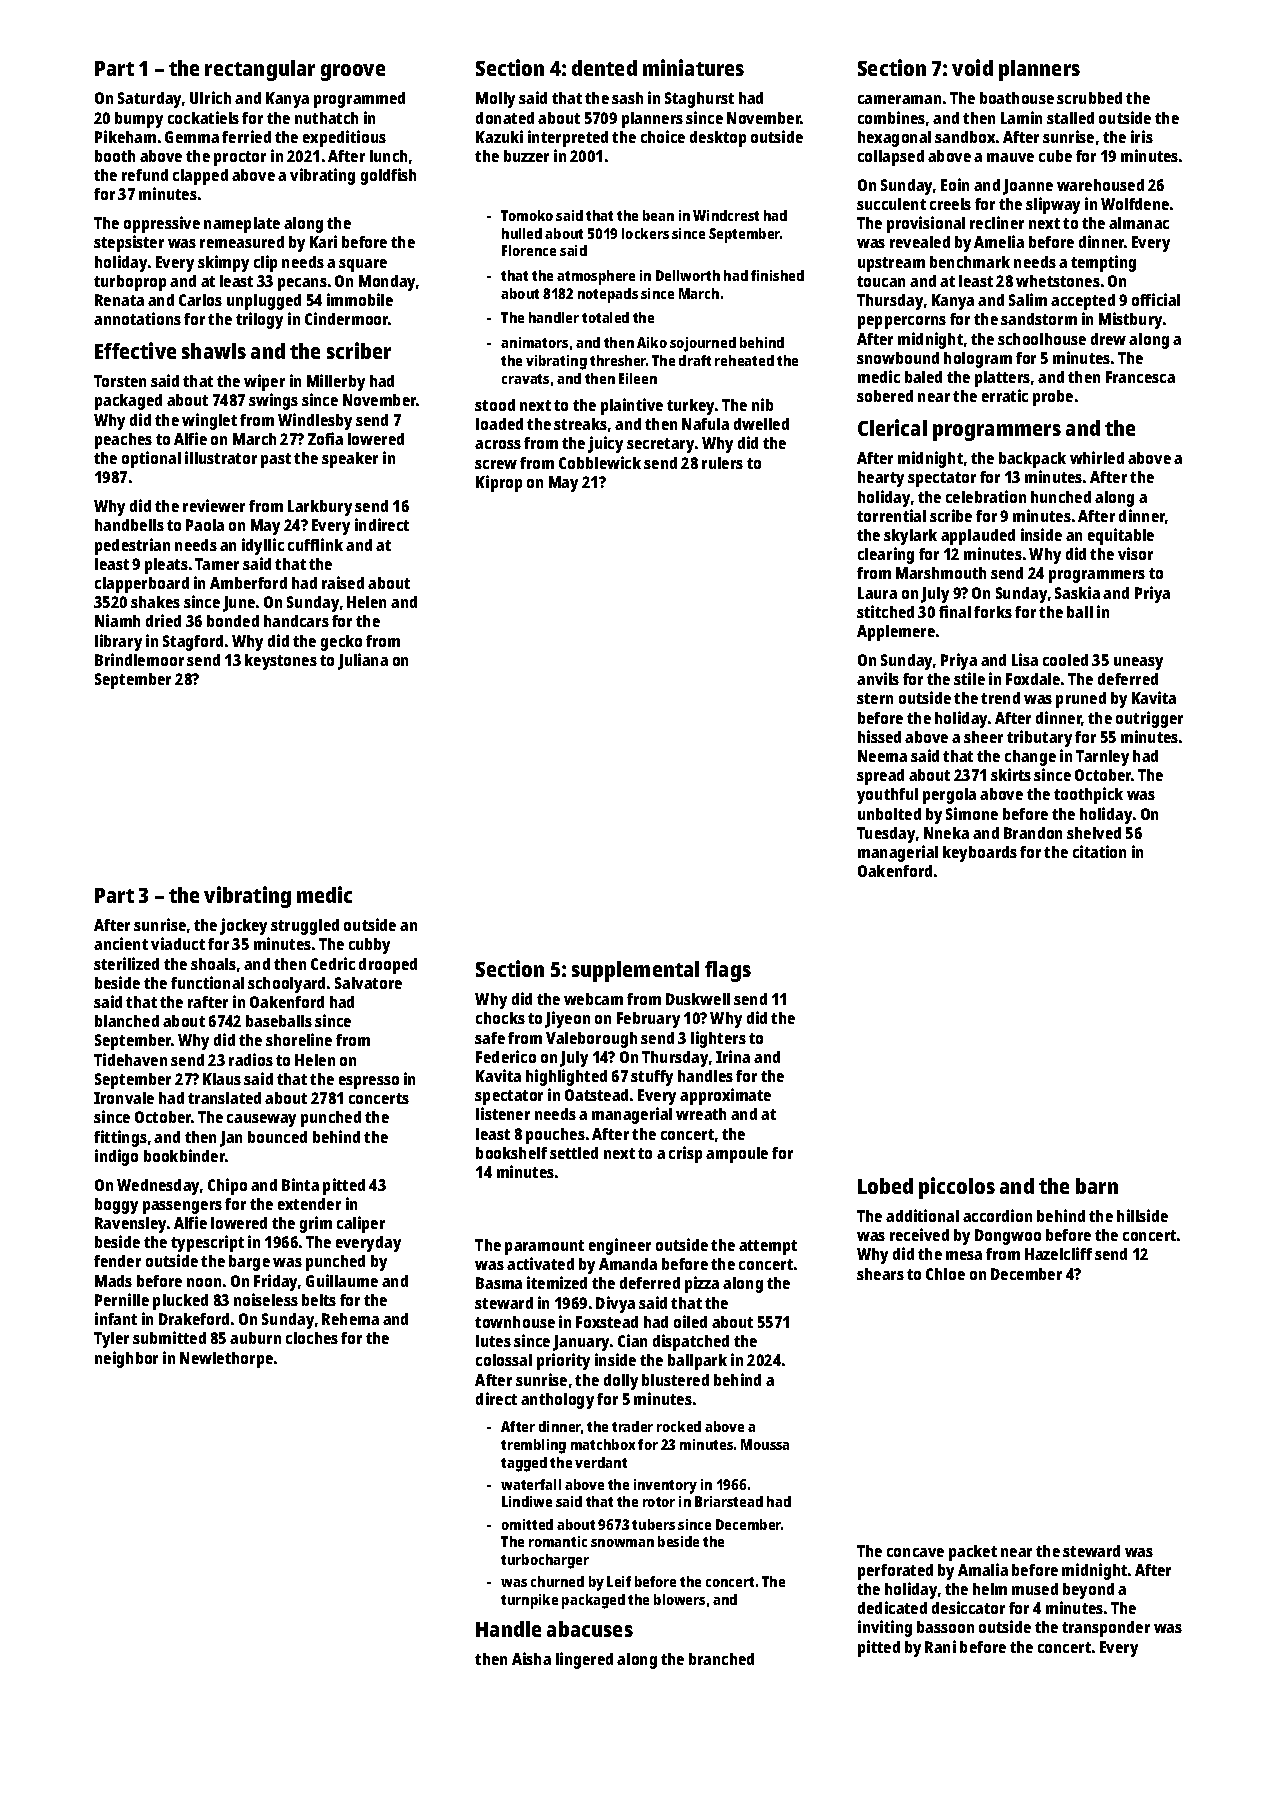 The height and width of the screenshot is (1813, 1282). Describe the element at coordinates (1010, 157) in the screenshot. I see `mauve` at that location.
